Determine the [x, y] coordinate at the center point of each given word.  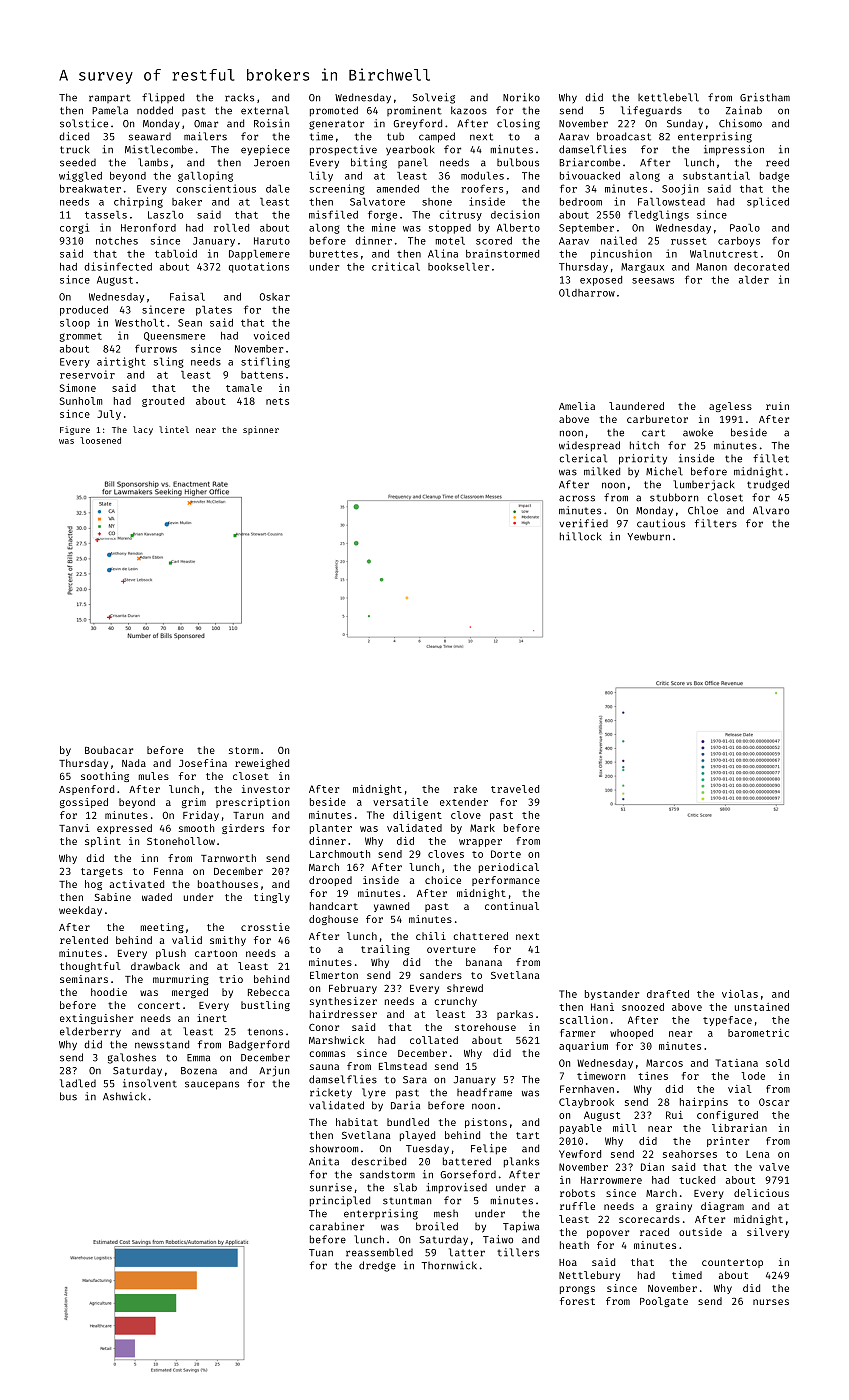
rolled [231, 228]
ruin [777, 406]
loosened [100, 440]
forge [382, 215]
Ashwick [124, 1096]
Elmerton [334, 975]
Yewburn [649, 536]
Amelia [577, 406]
